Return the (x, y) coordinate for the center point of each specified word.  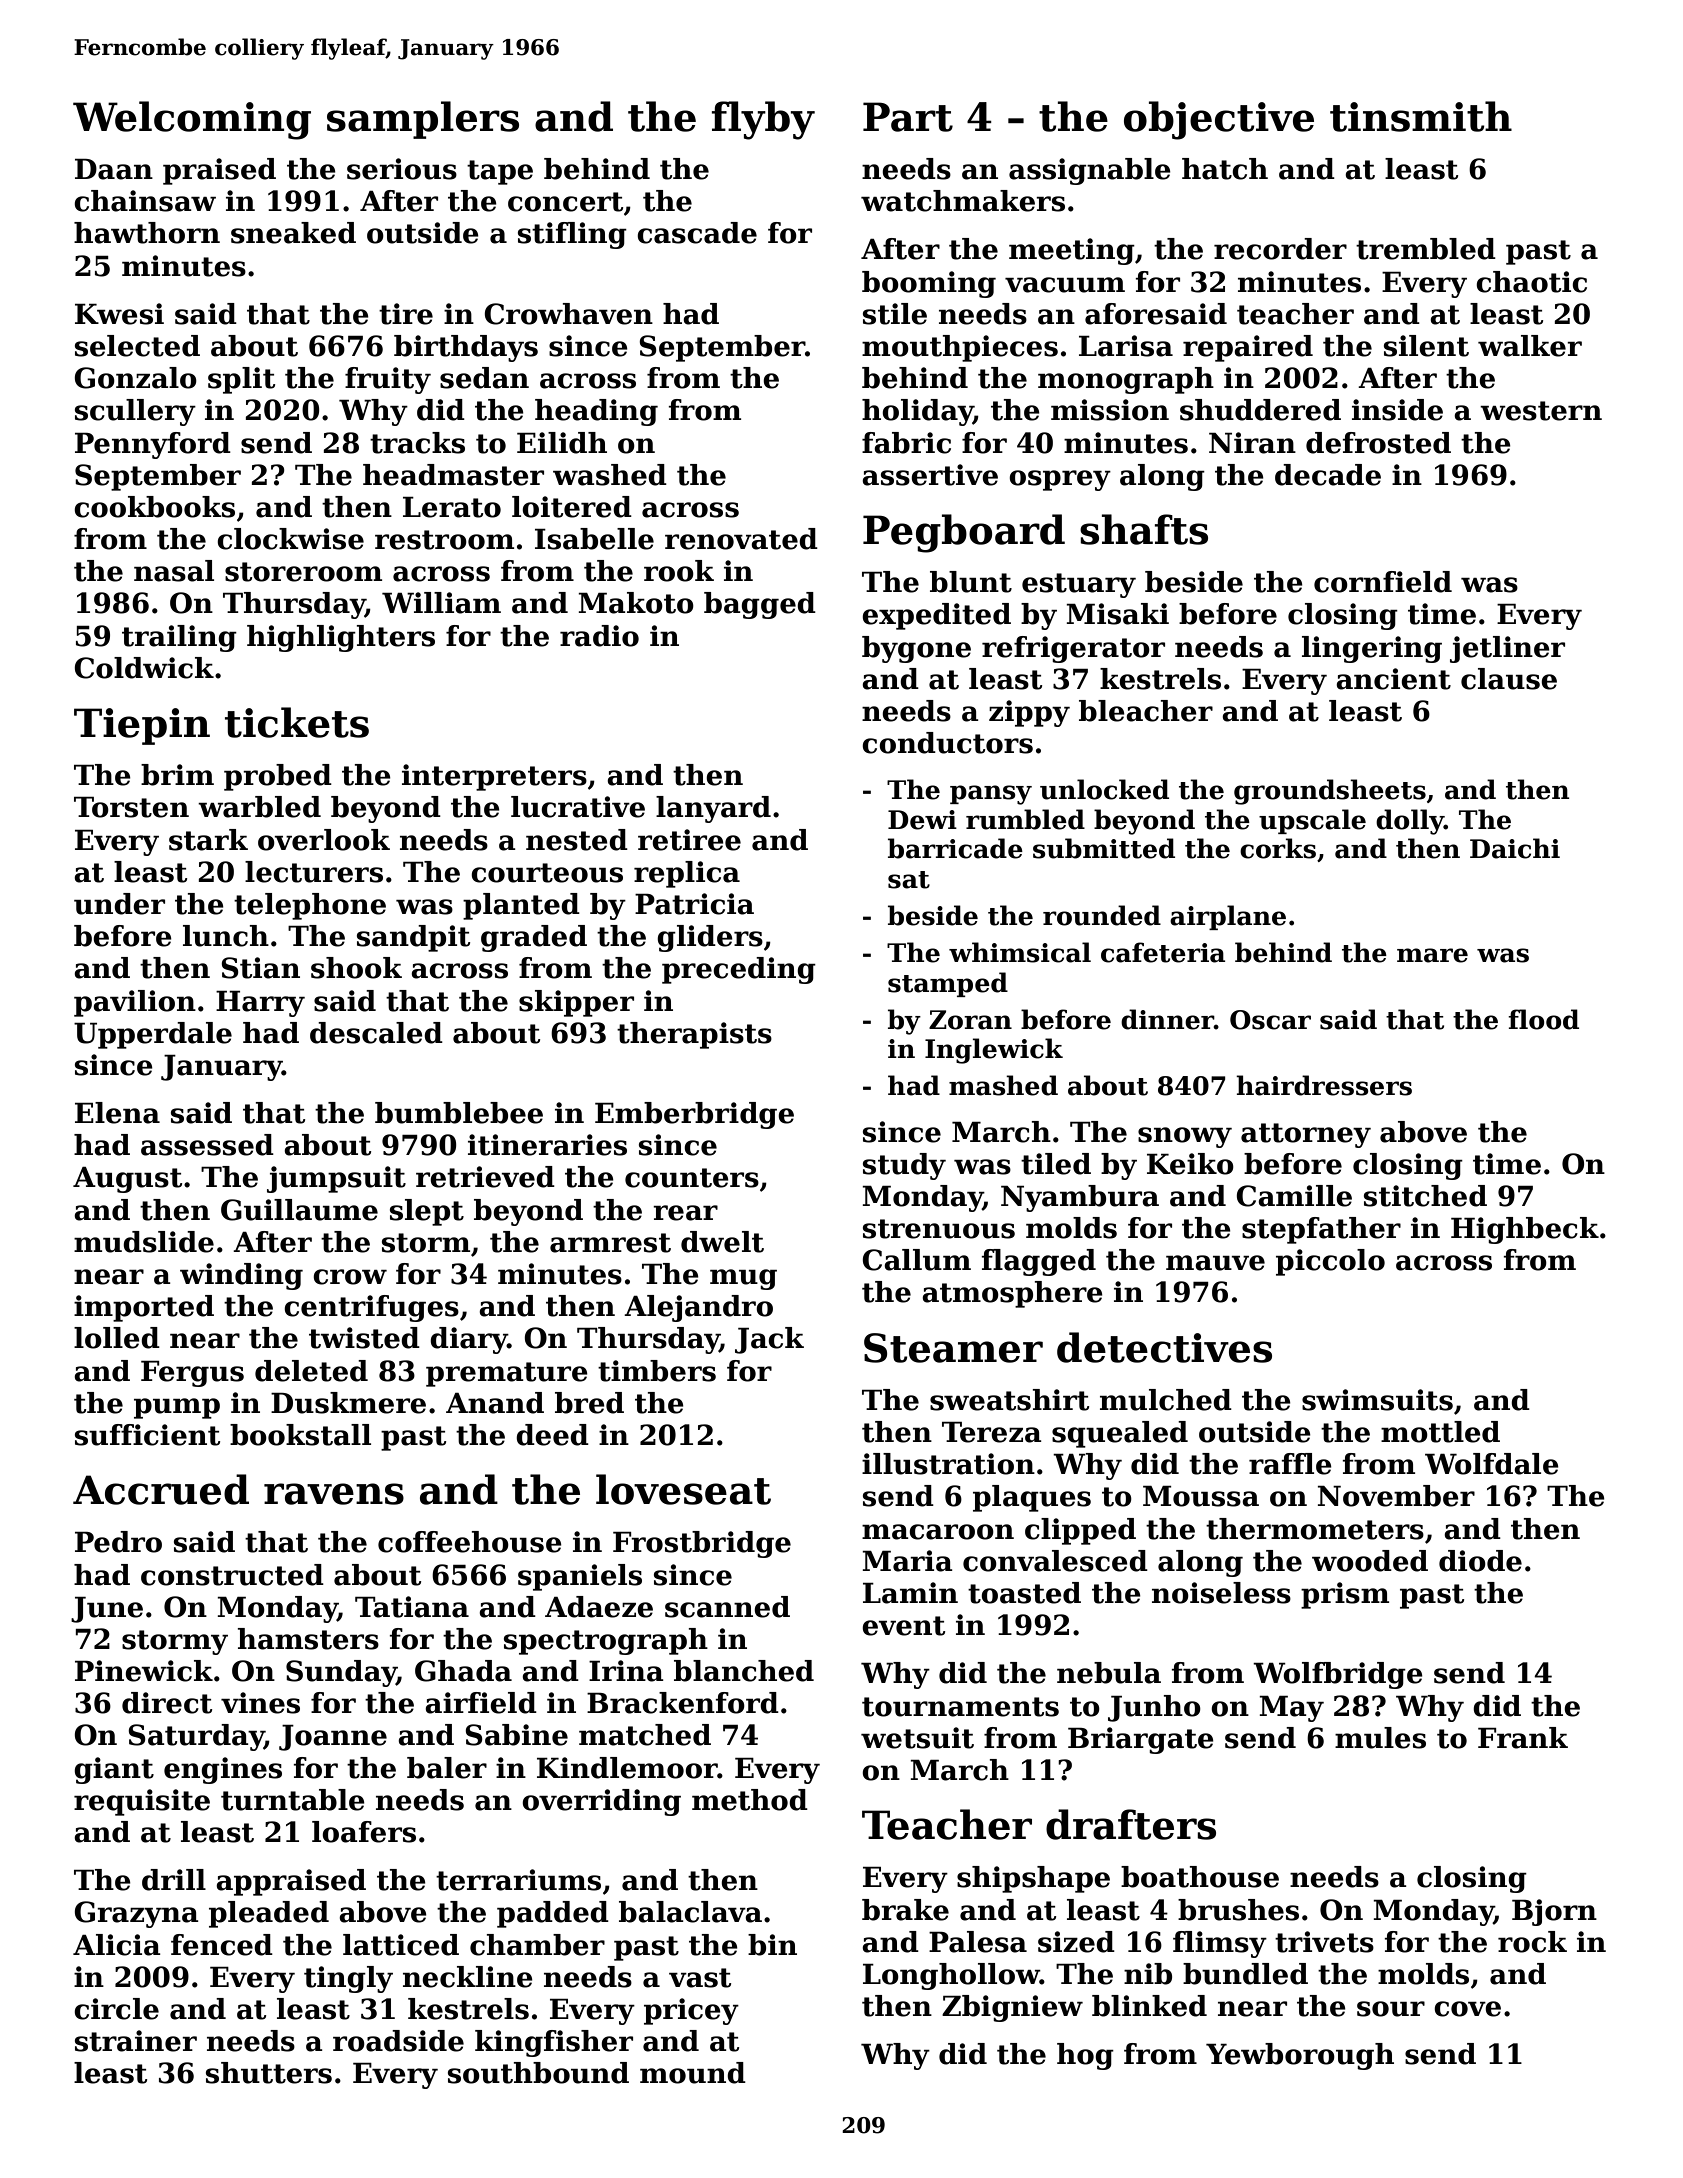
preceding (739, 970)
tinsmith (1421, 116)
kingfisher (554, 2043)
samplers (423, 120)
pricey (691, 2011)
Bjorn (1554, 1912)
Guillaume (299, 1210)
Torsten (131, 807)
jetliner (1507, 649)
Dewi (922, 820)
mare (1432, 955)
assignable (1090, 171)
